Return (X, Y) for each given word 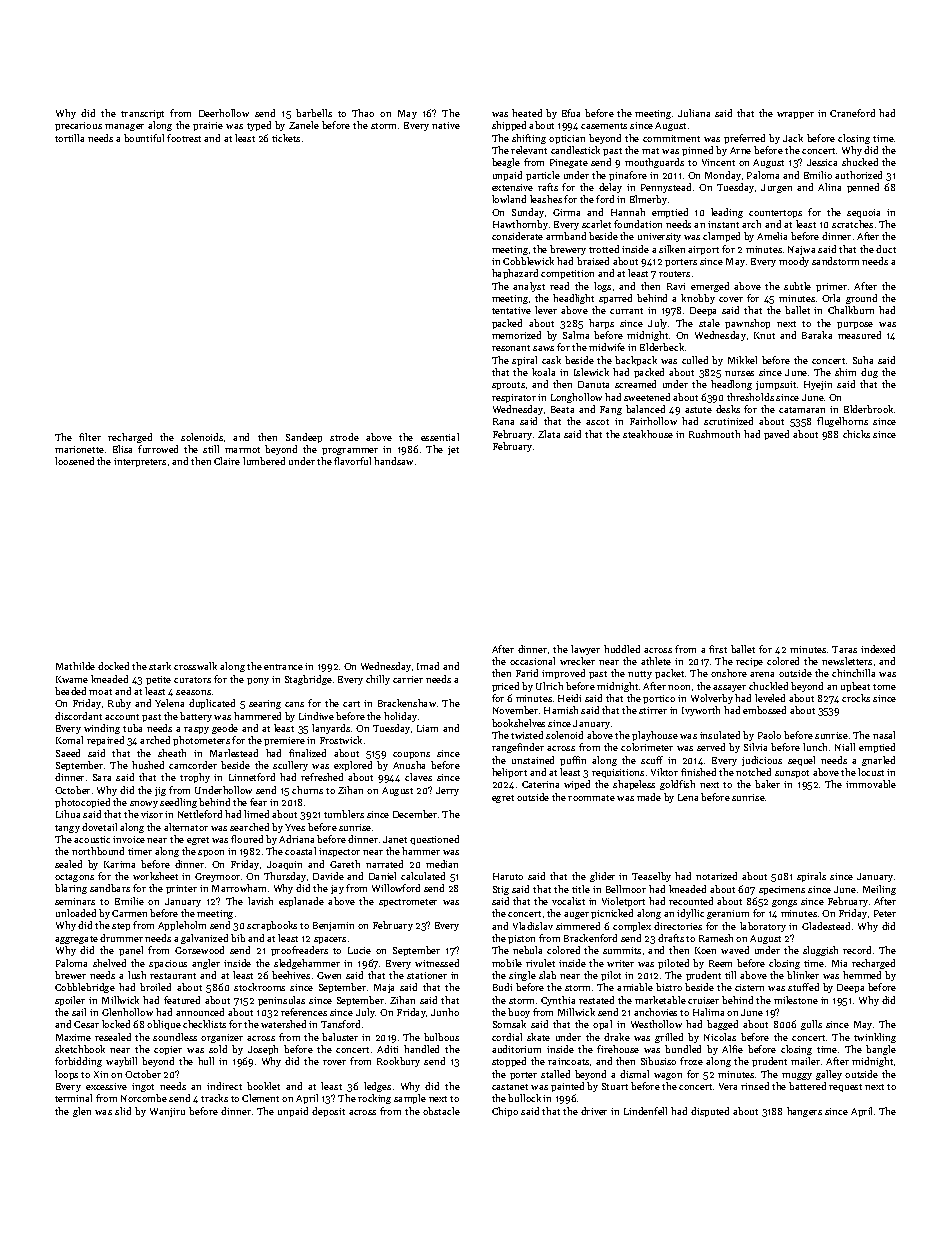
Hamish (561, 710)
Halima (708, 1012)
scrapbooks (272, 926)
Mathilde (75, 666)
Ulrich (549, 686)
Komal (69, 740)
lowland (509, 199)
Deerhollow (224, 113)
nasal (884, 735)
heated (527, 113)
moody (794, 262)
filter (90, 437)
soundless (175, 1037)
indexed (878, 649)
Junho (445, 1012)
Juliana (694, 113)
